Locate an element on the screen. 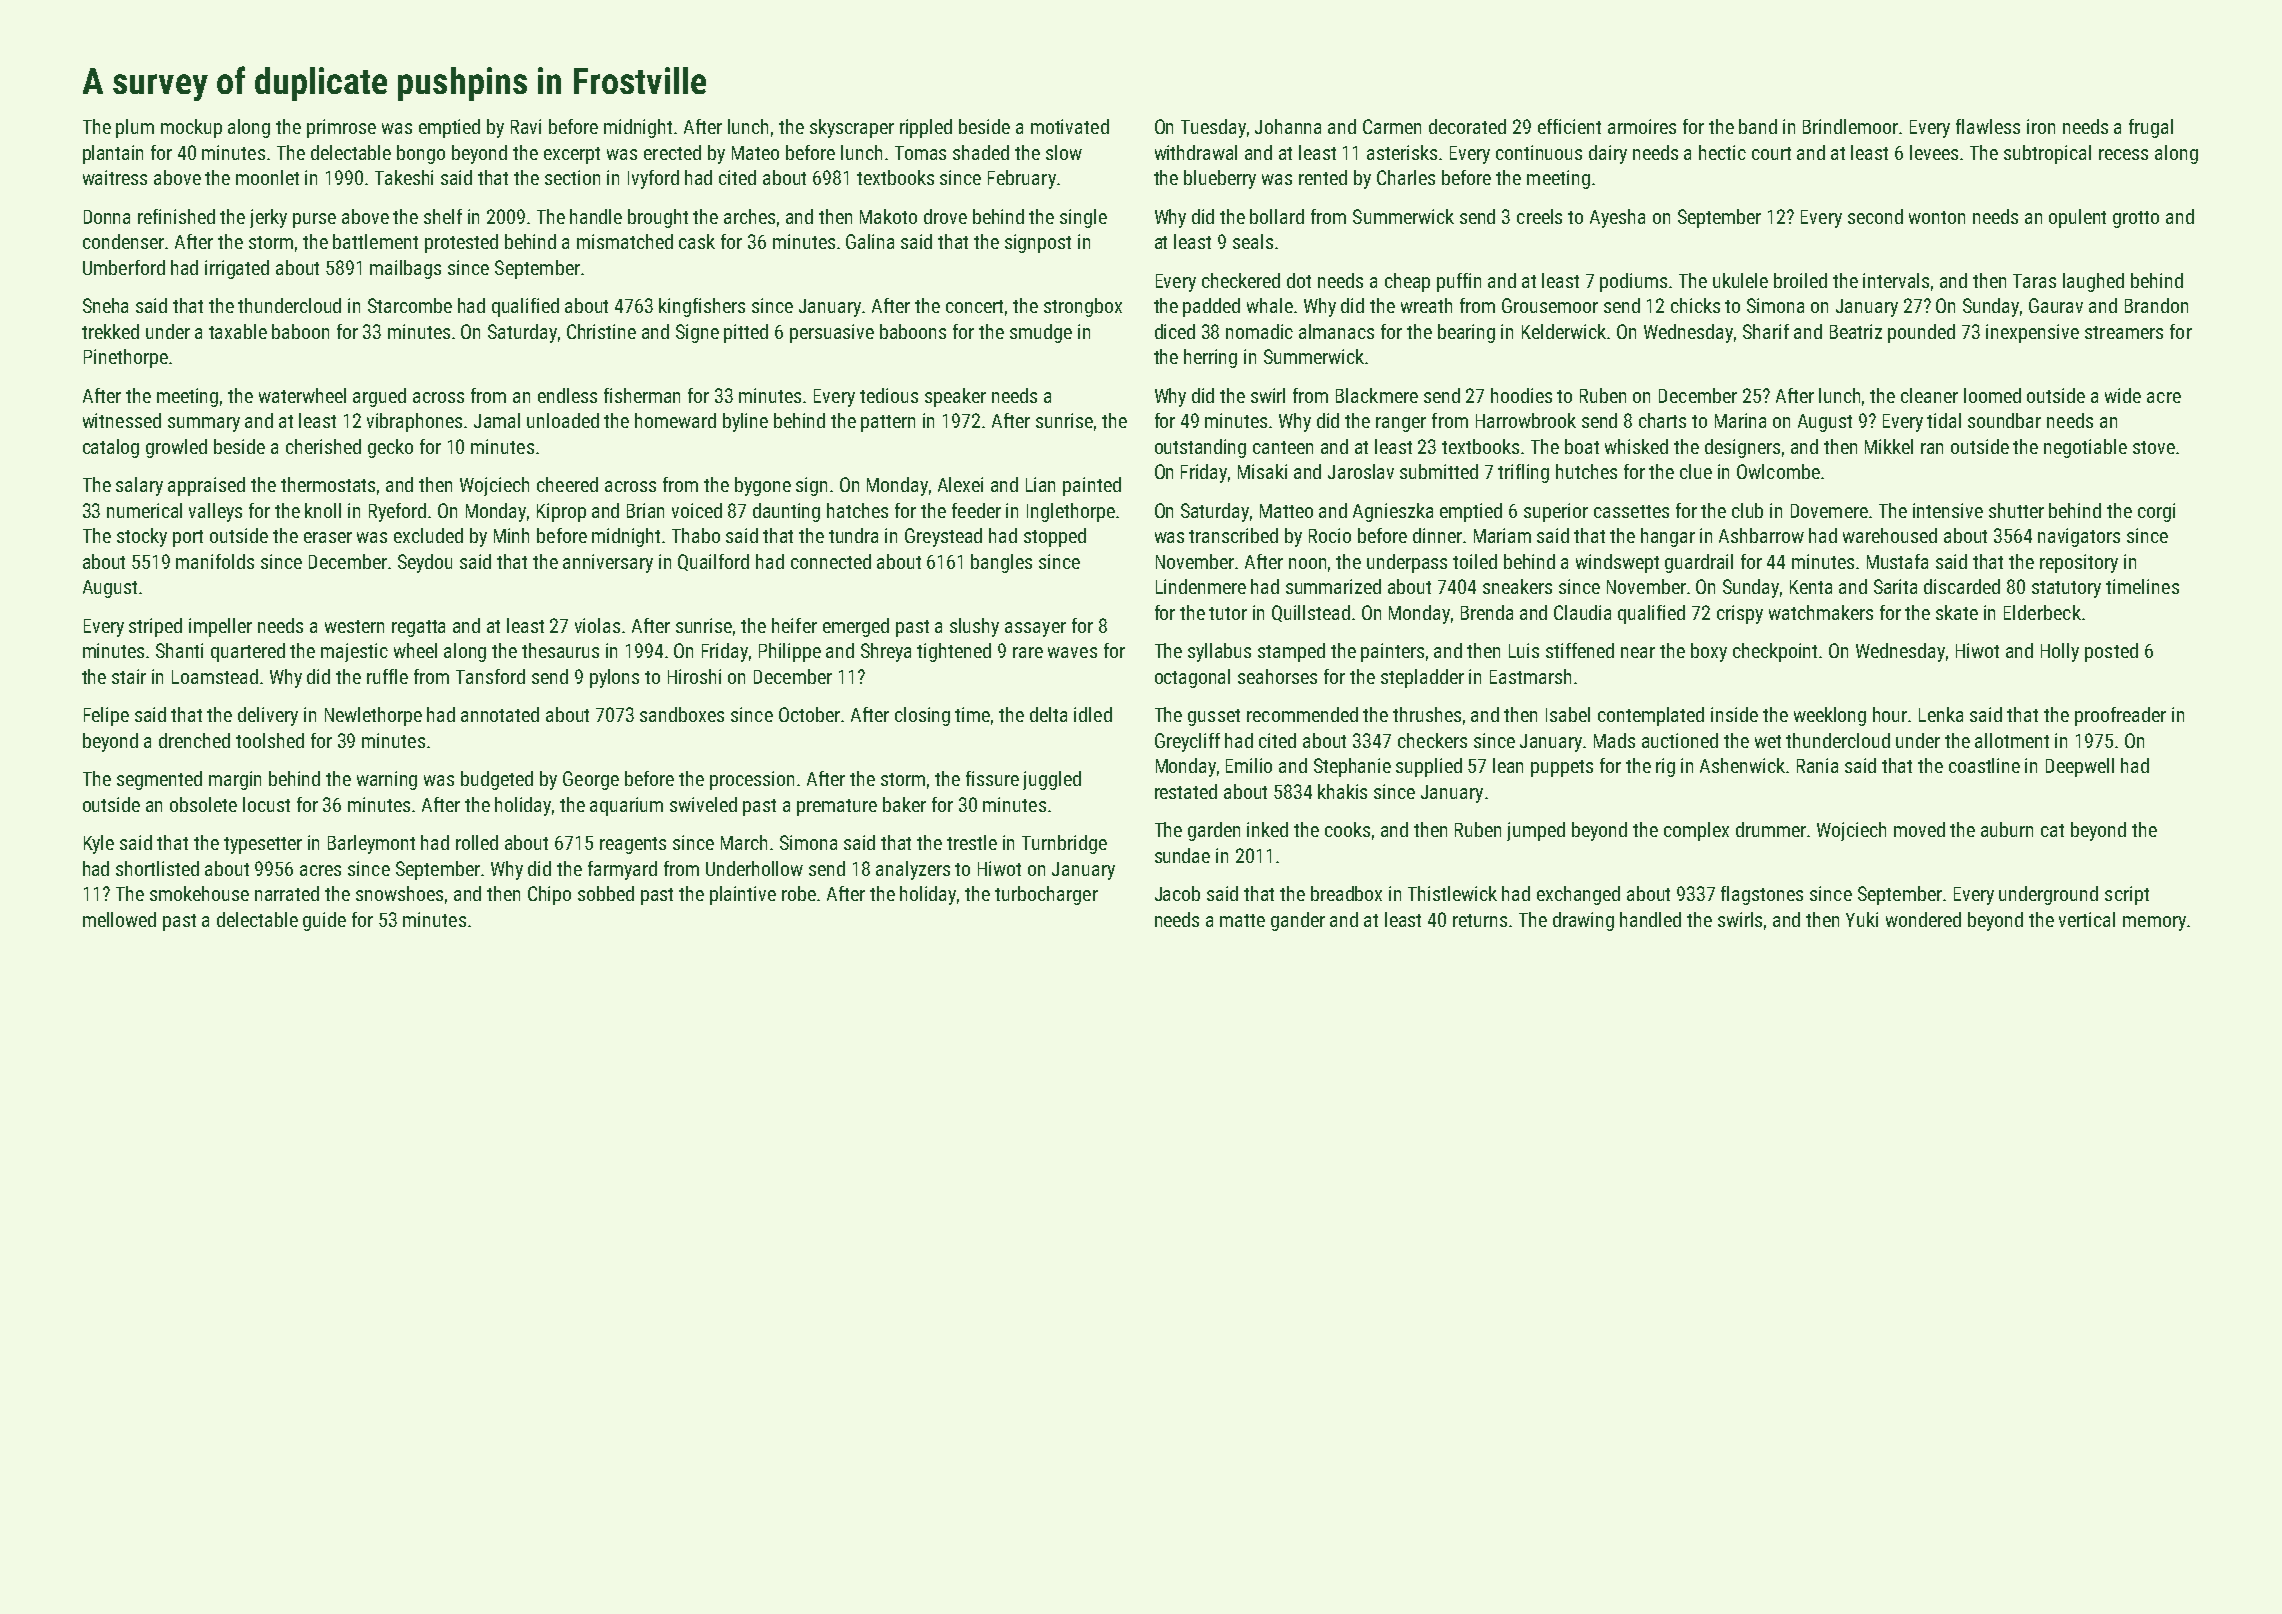 The height and width of the screenshot is (1614, 2282). corgi is located at coordinates (2156, 512).
